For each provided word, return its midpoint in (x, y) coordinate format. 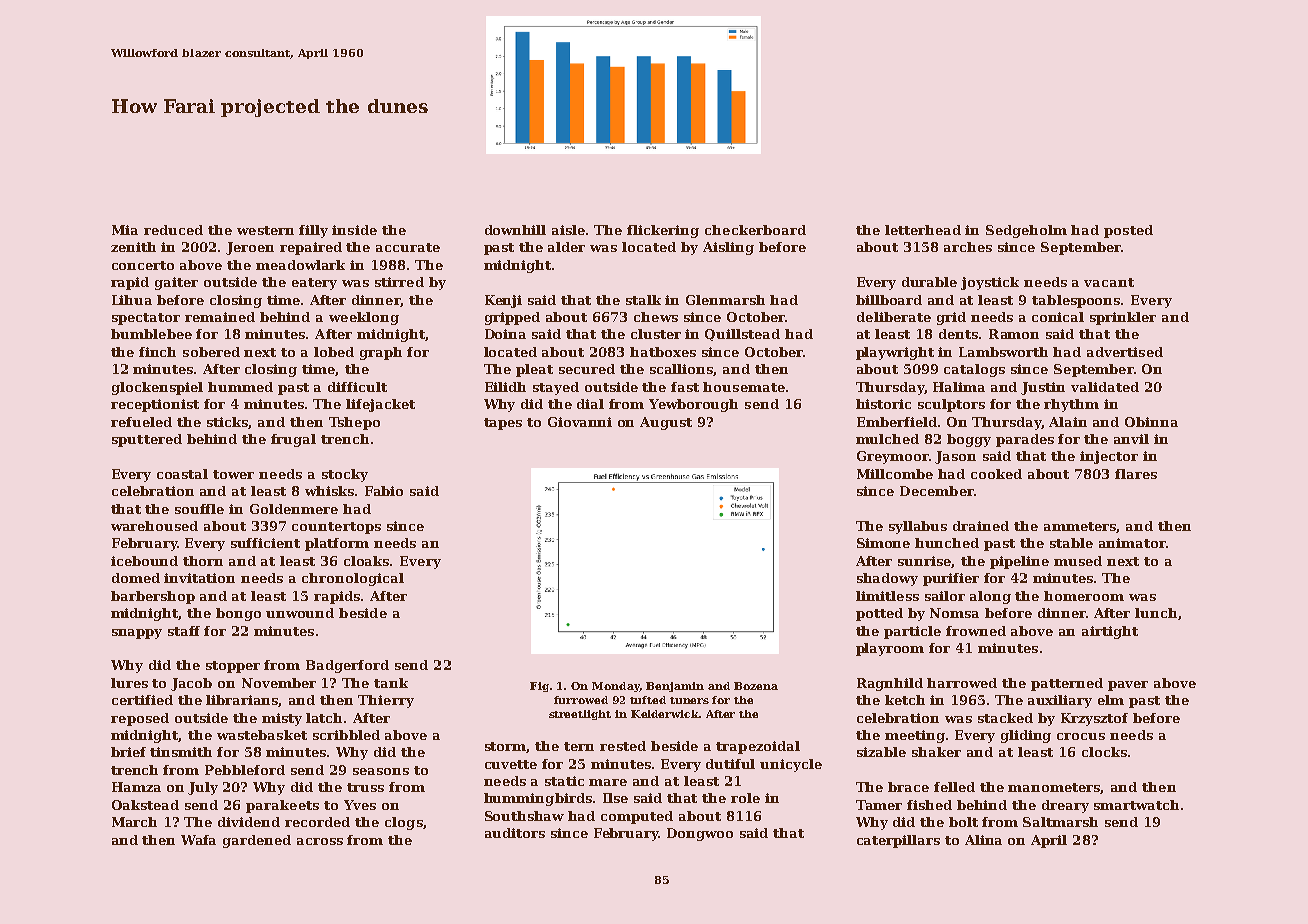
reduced (173, 230)
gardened (257, 841)
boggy (969, 440)
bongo (238, 614)
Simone (883, 543)
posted (1128, 231)
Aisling (728, 248)
